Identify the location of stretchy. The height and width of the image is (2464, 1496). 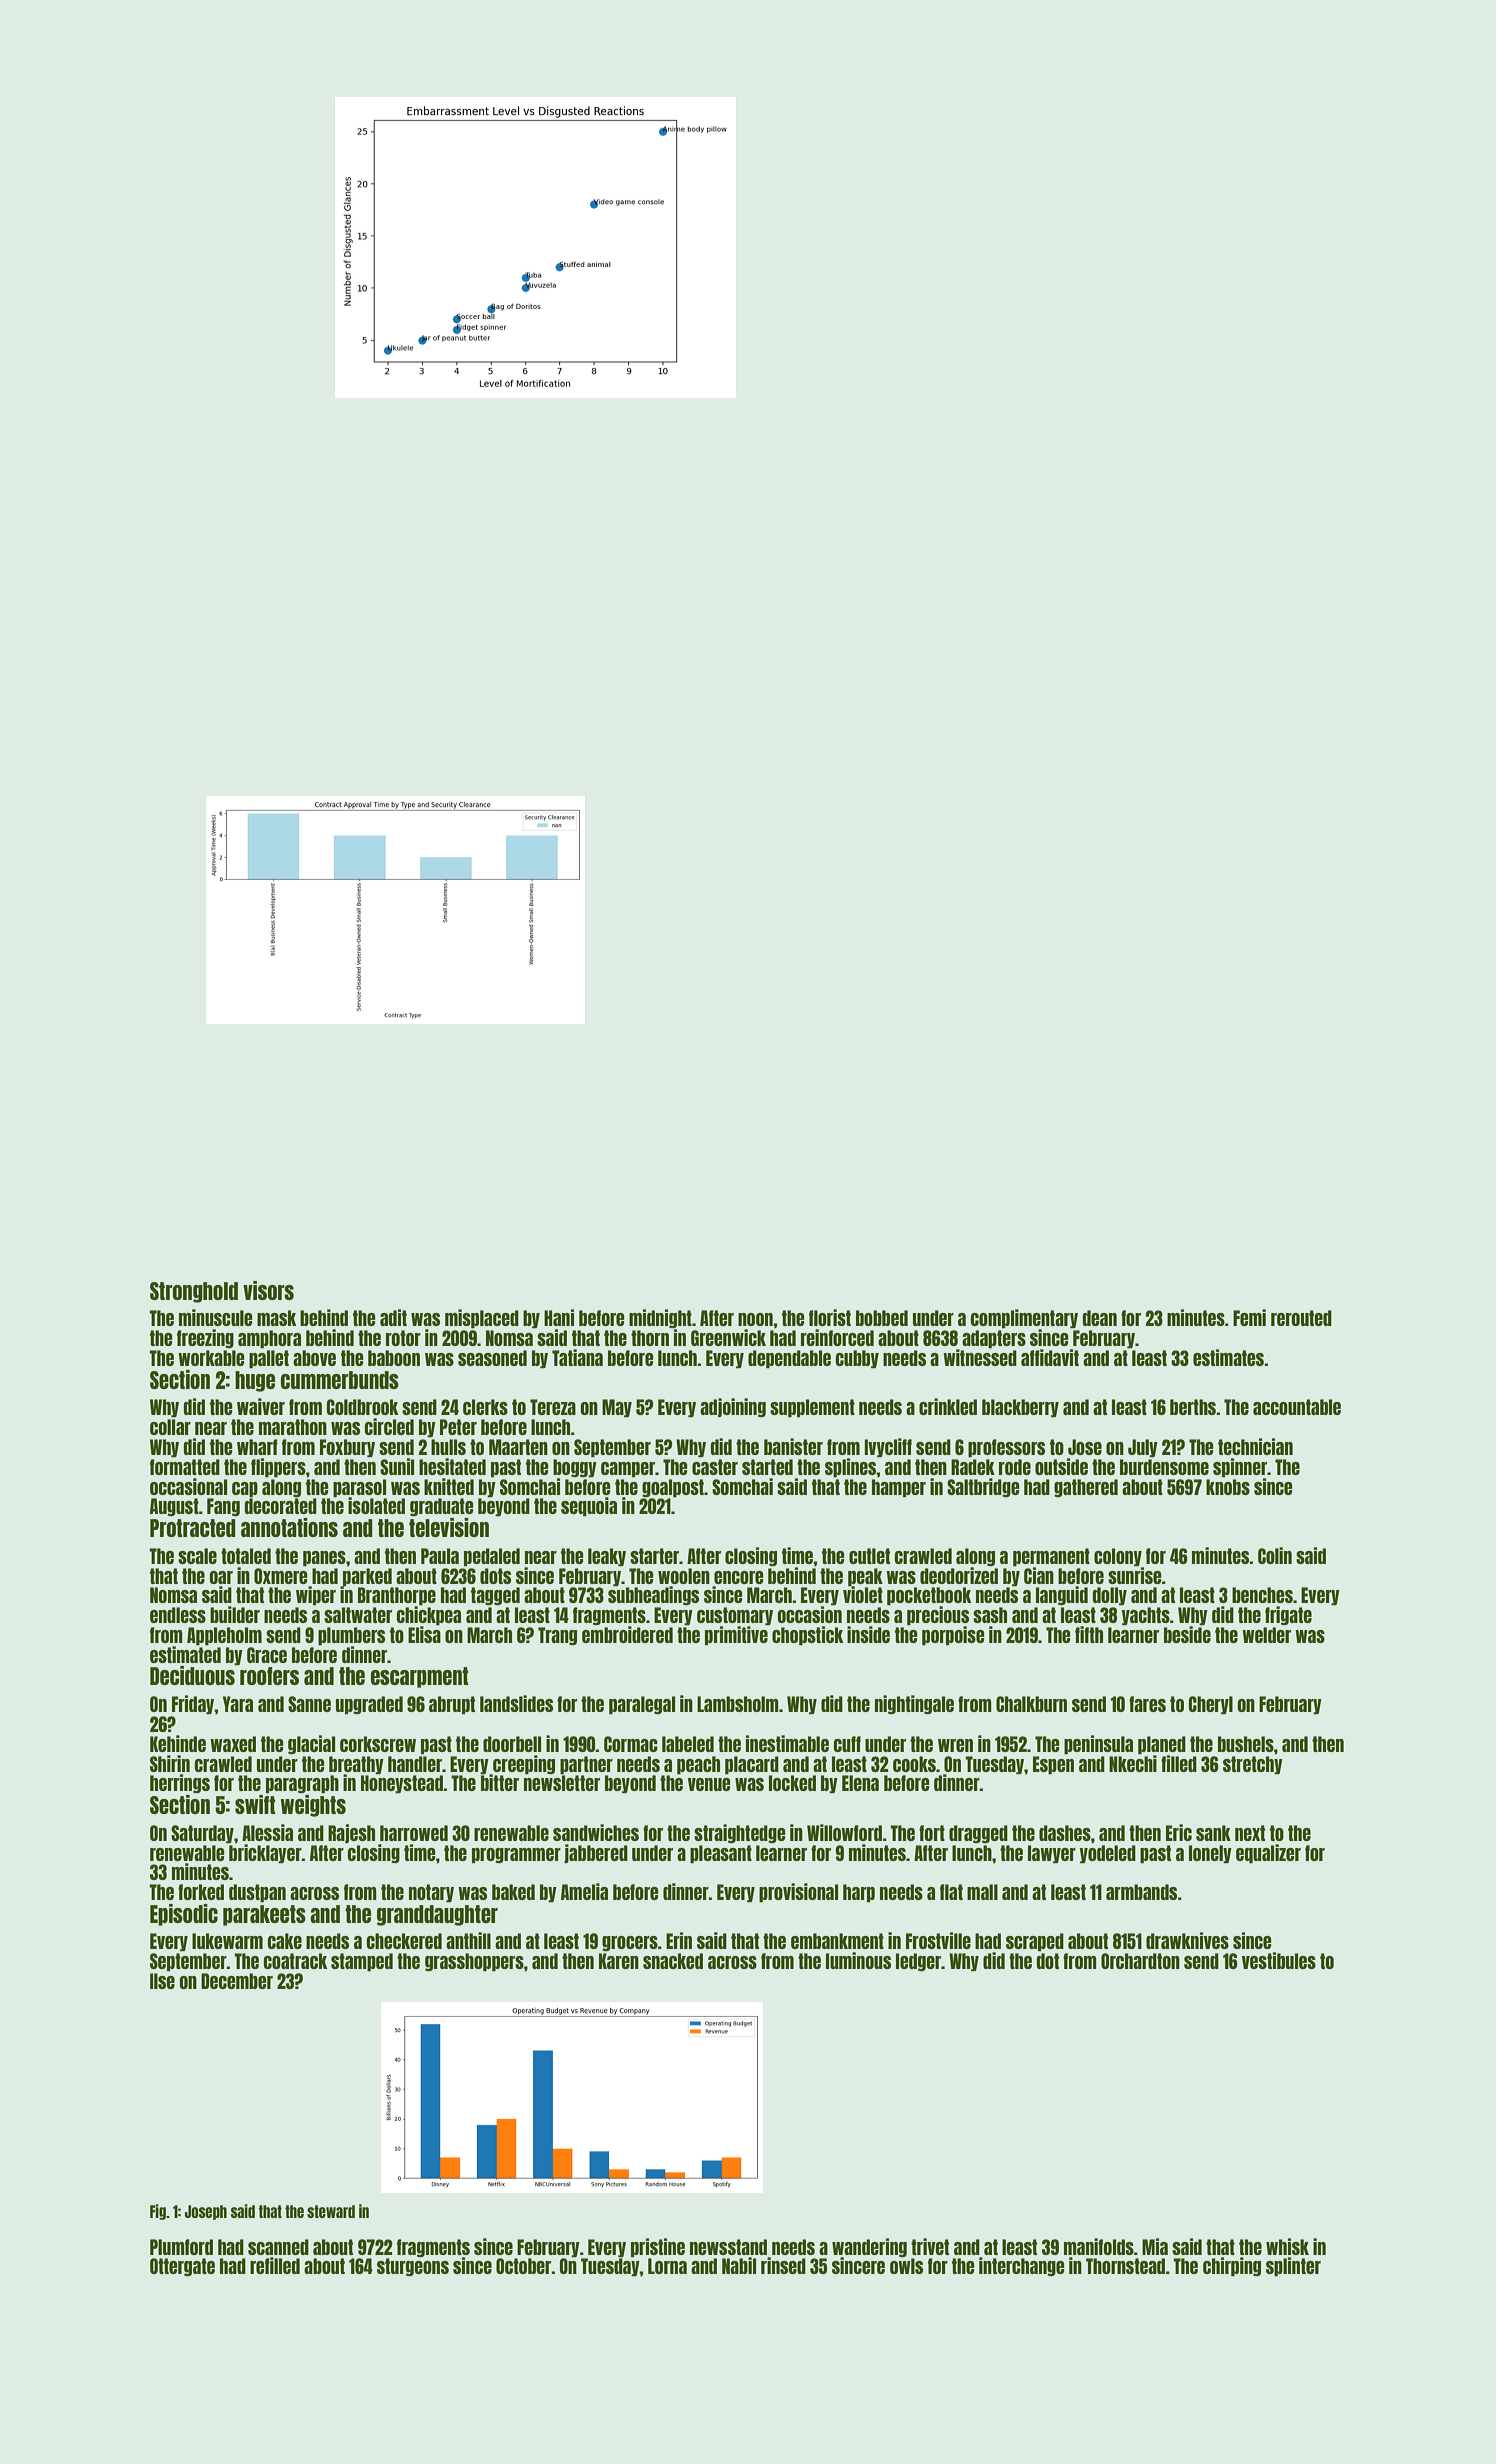
(1253, 1765).
